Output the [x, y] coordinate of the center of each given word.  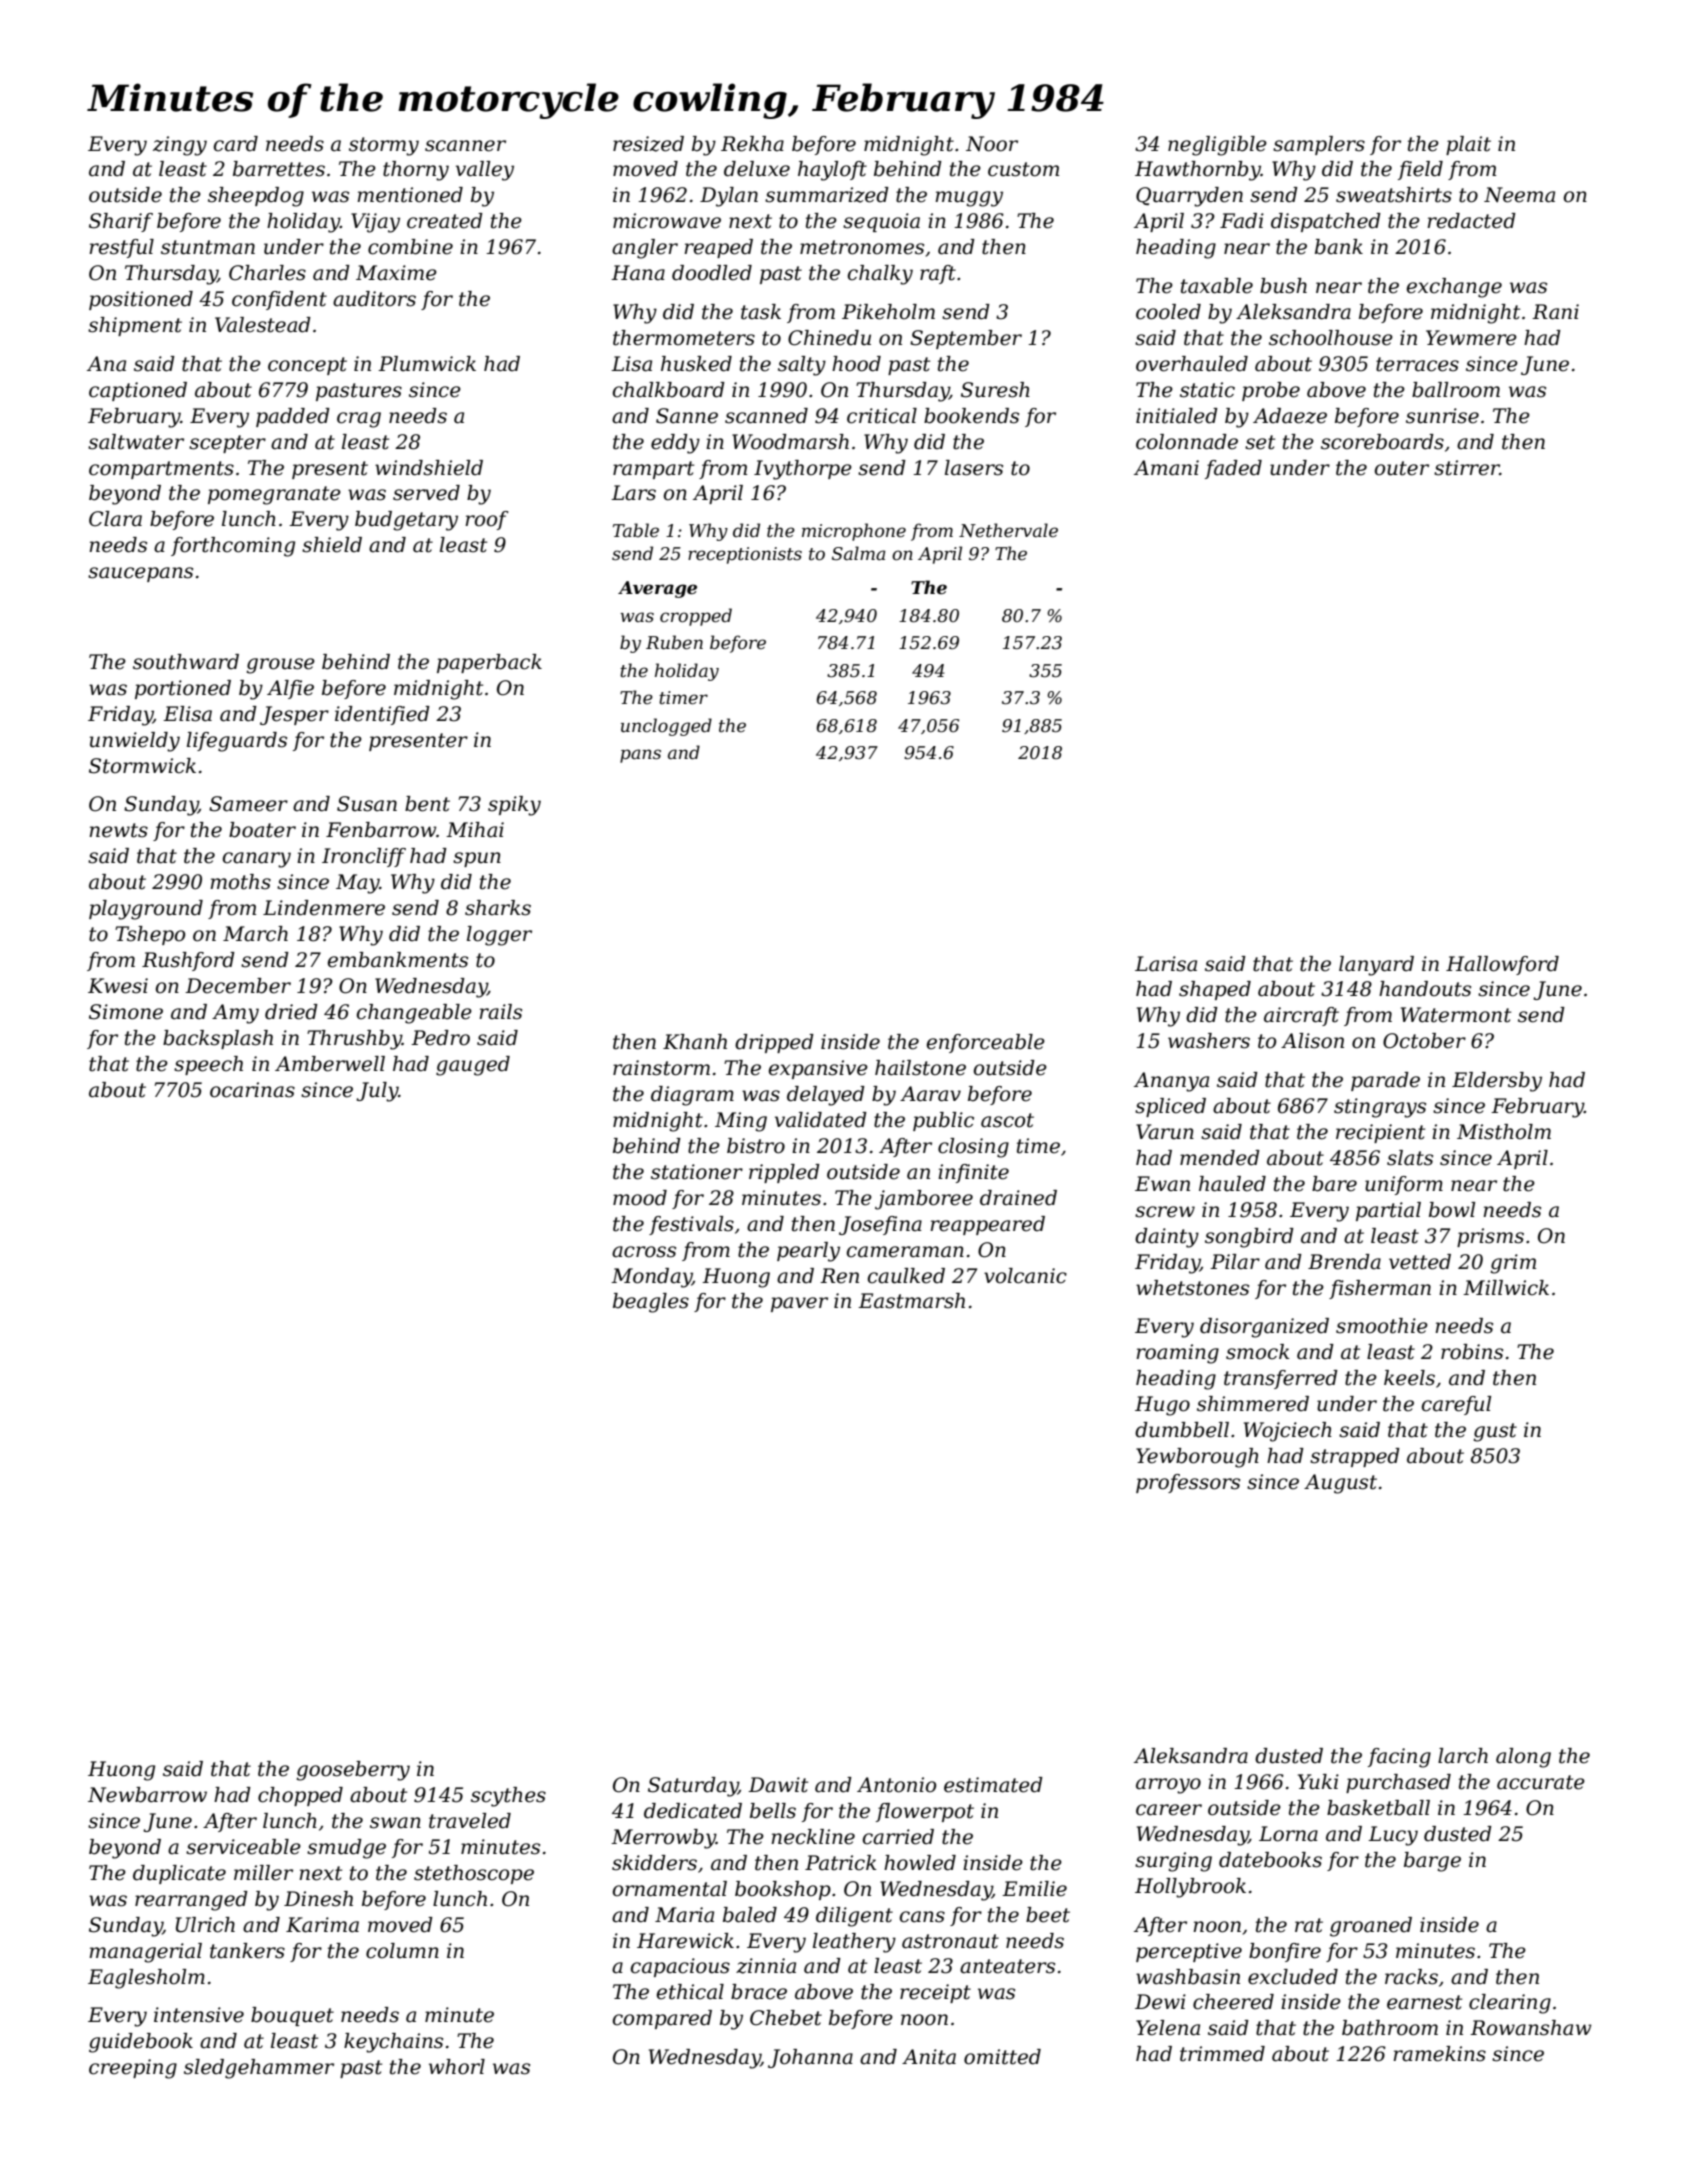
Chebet [786, 2018]
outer [1402, 468]
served [426, 493]
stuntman [208, 247]
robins [1472, 1352]
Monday [651, 1278]
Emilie [1034, 1889]
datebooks [1270, 1860]
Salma [859, 553]
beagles [651, 1303]
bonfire [1285, 1952]
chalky [880, 275]
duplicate [179, 1874]
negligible [1217, 146]
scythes [508, 1797]
